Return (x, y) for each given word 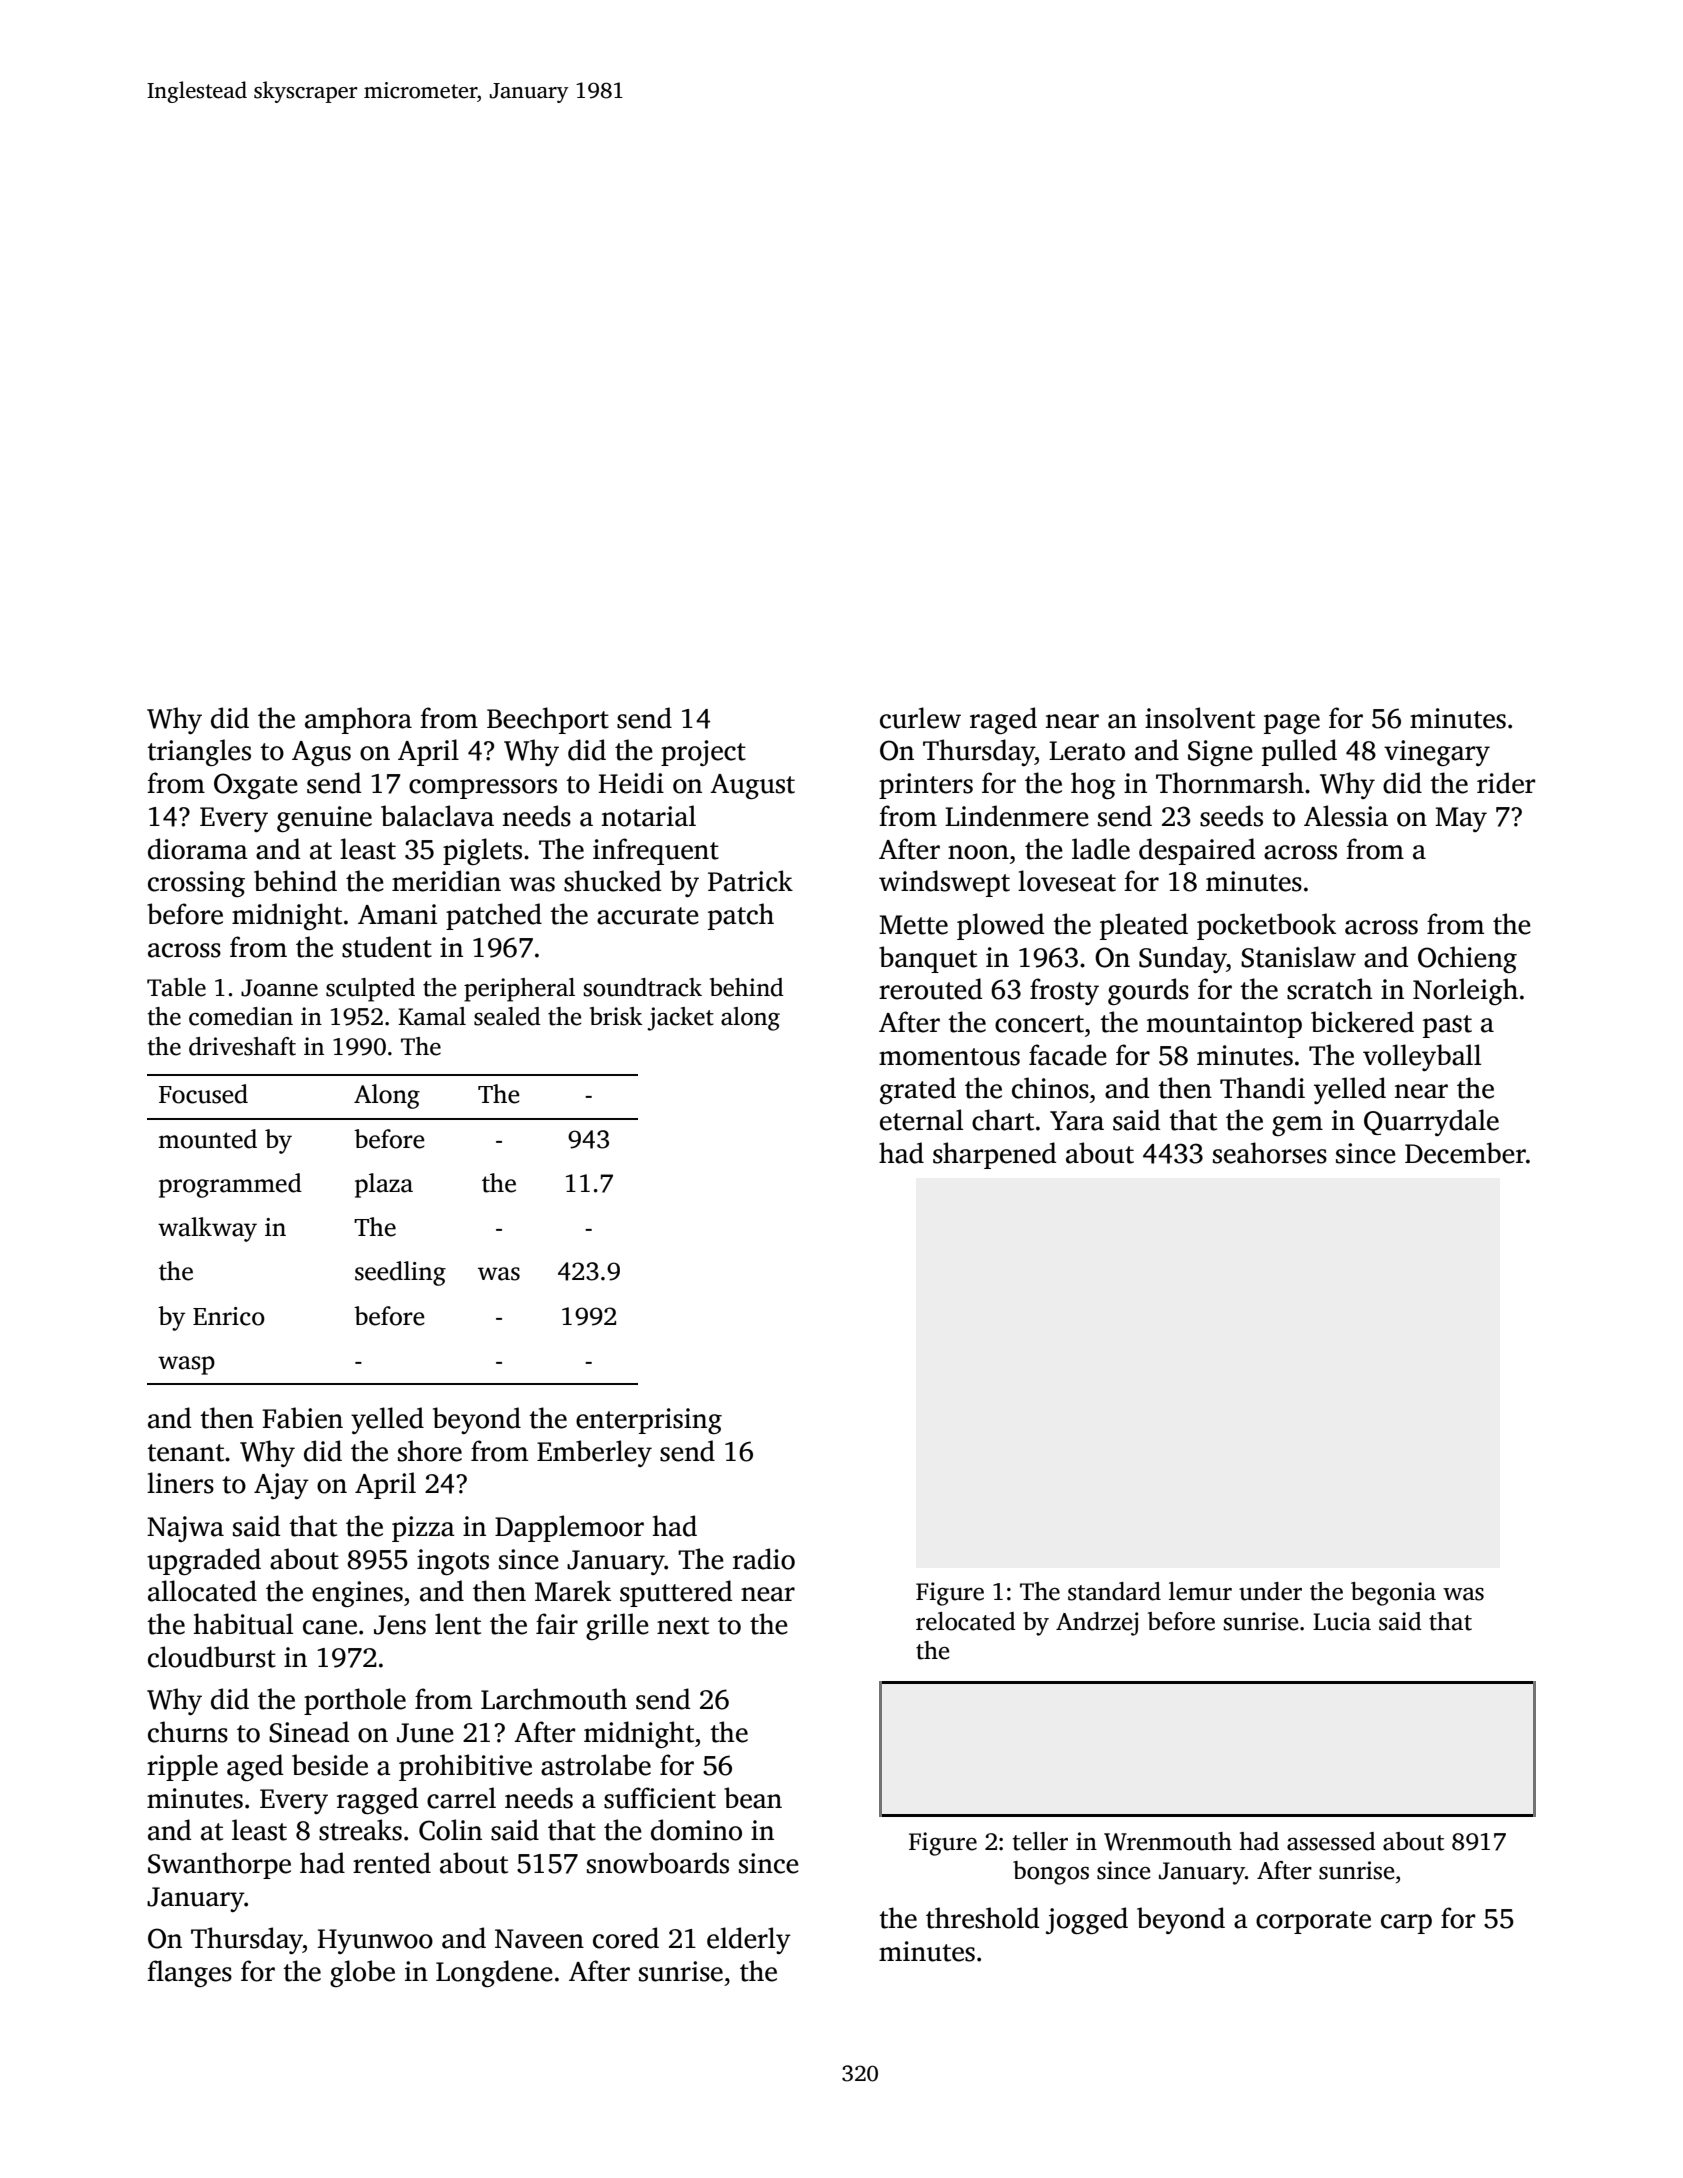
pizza (423, 1529)
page (1292, 724)
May (1461, 819)
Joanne (279, 988)
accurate (648, 916)
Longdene (494, 1973)
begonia (1393, 1594)
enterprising (649, 1421)
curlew (920, 718)
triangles (199, 752)
